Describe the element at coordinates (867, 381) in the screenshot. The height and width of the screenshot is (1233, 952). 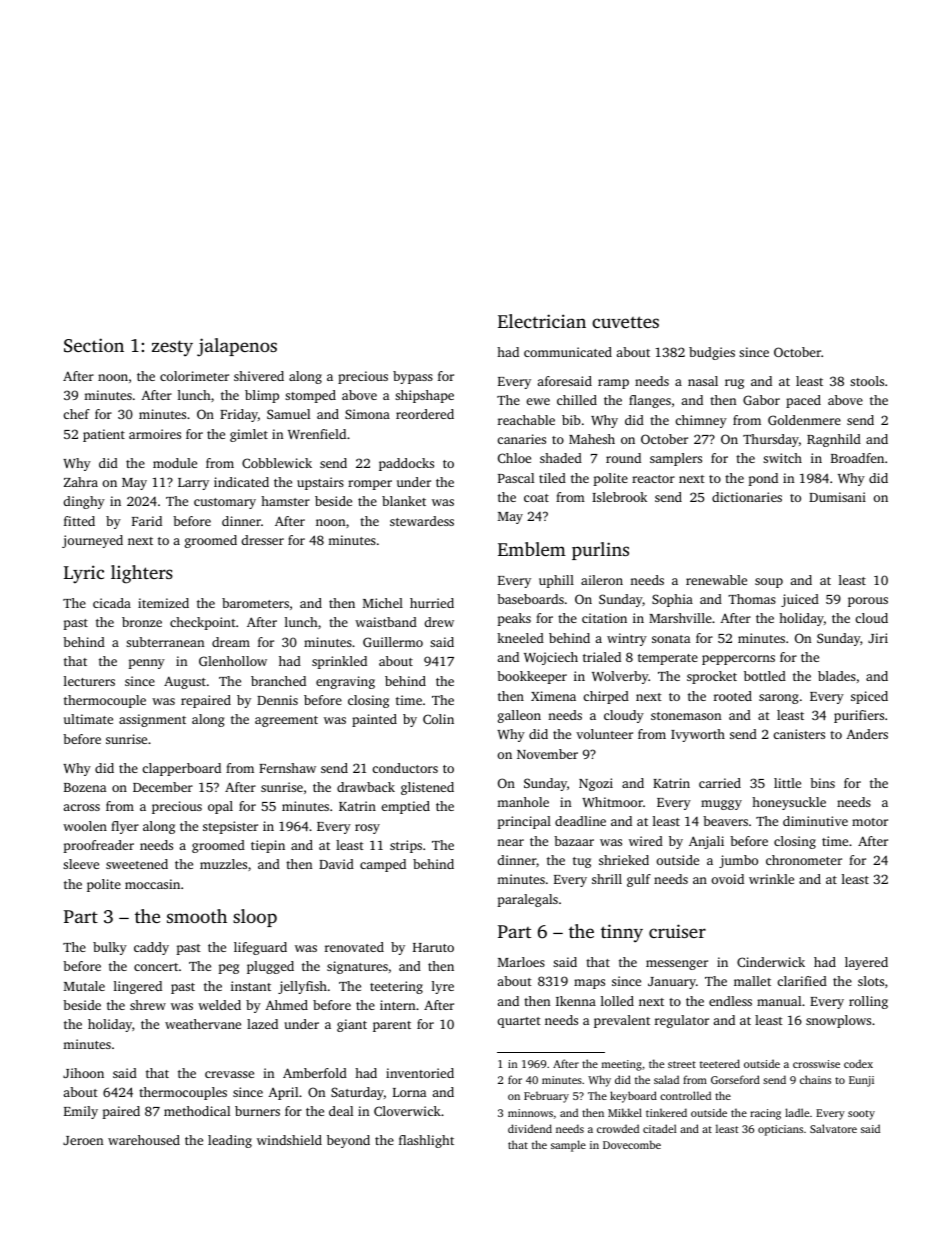
I see `stools` at that location.
